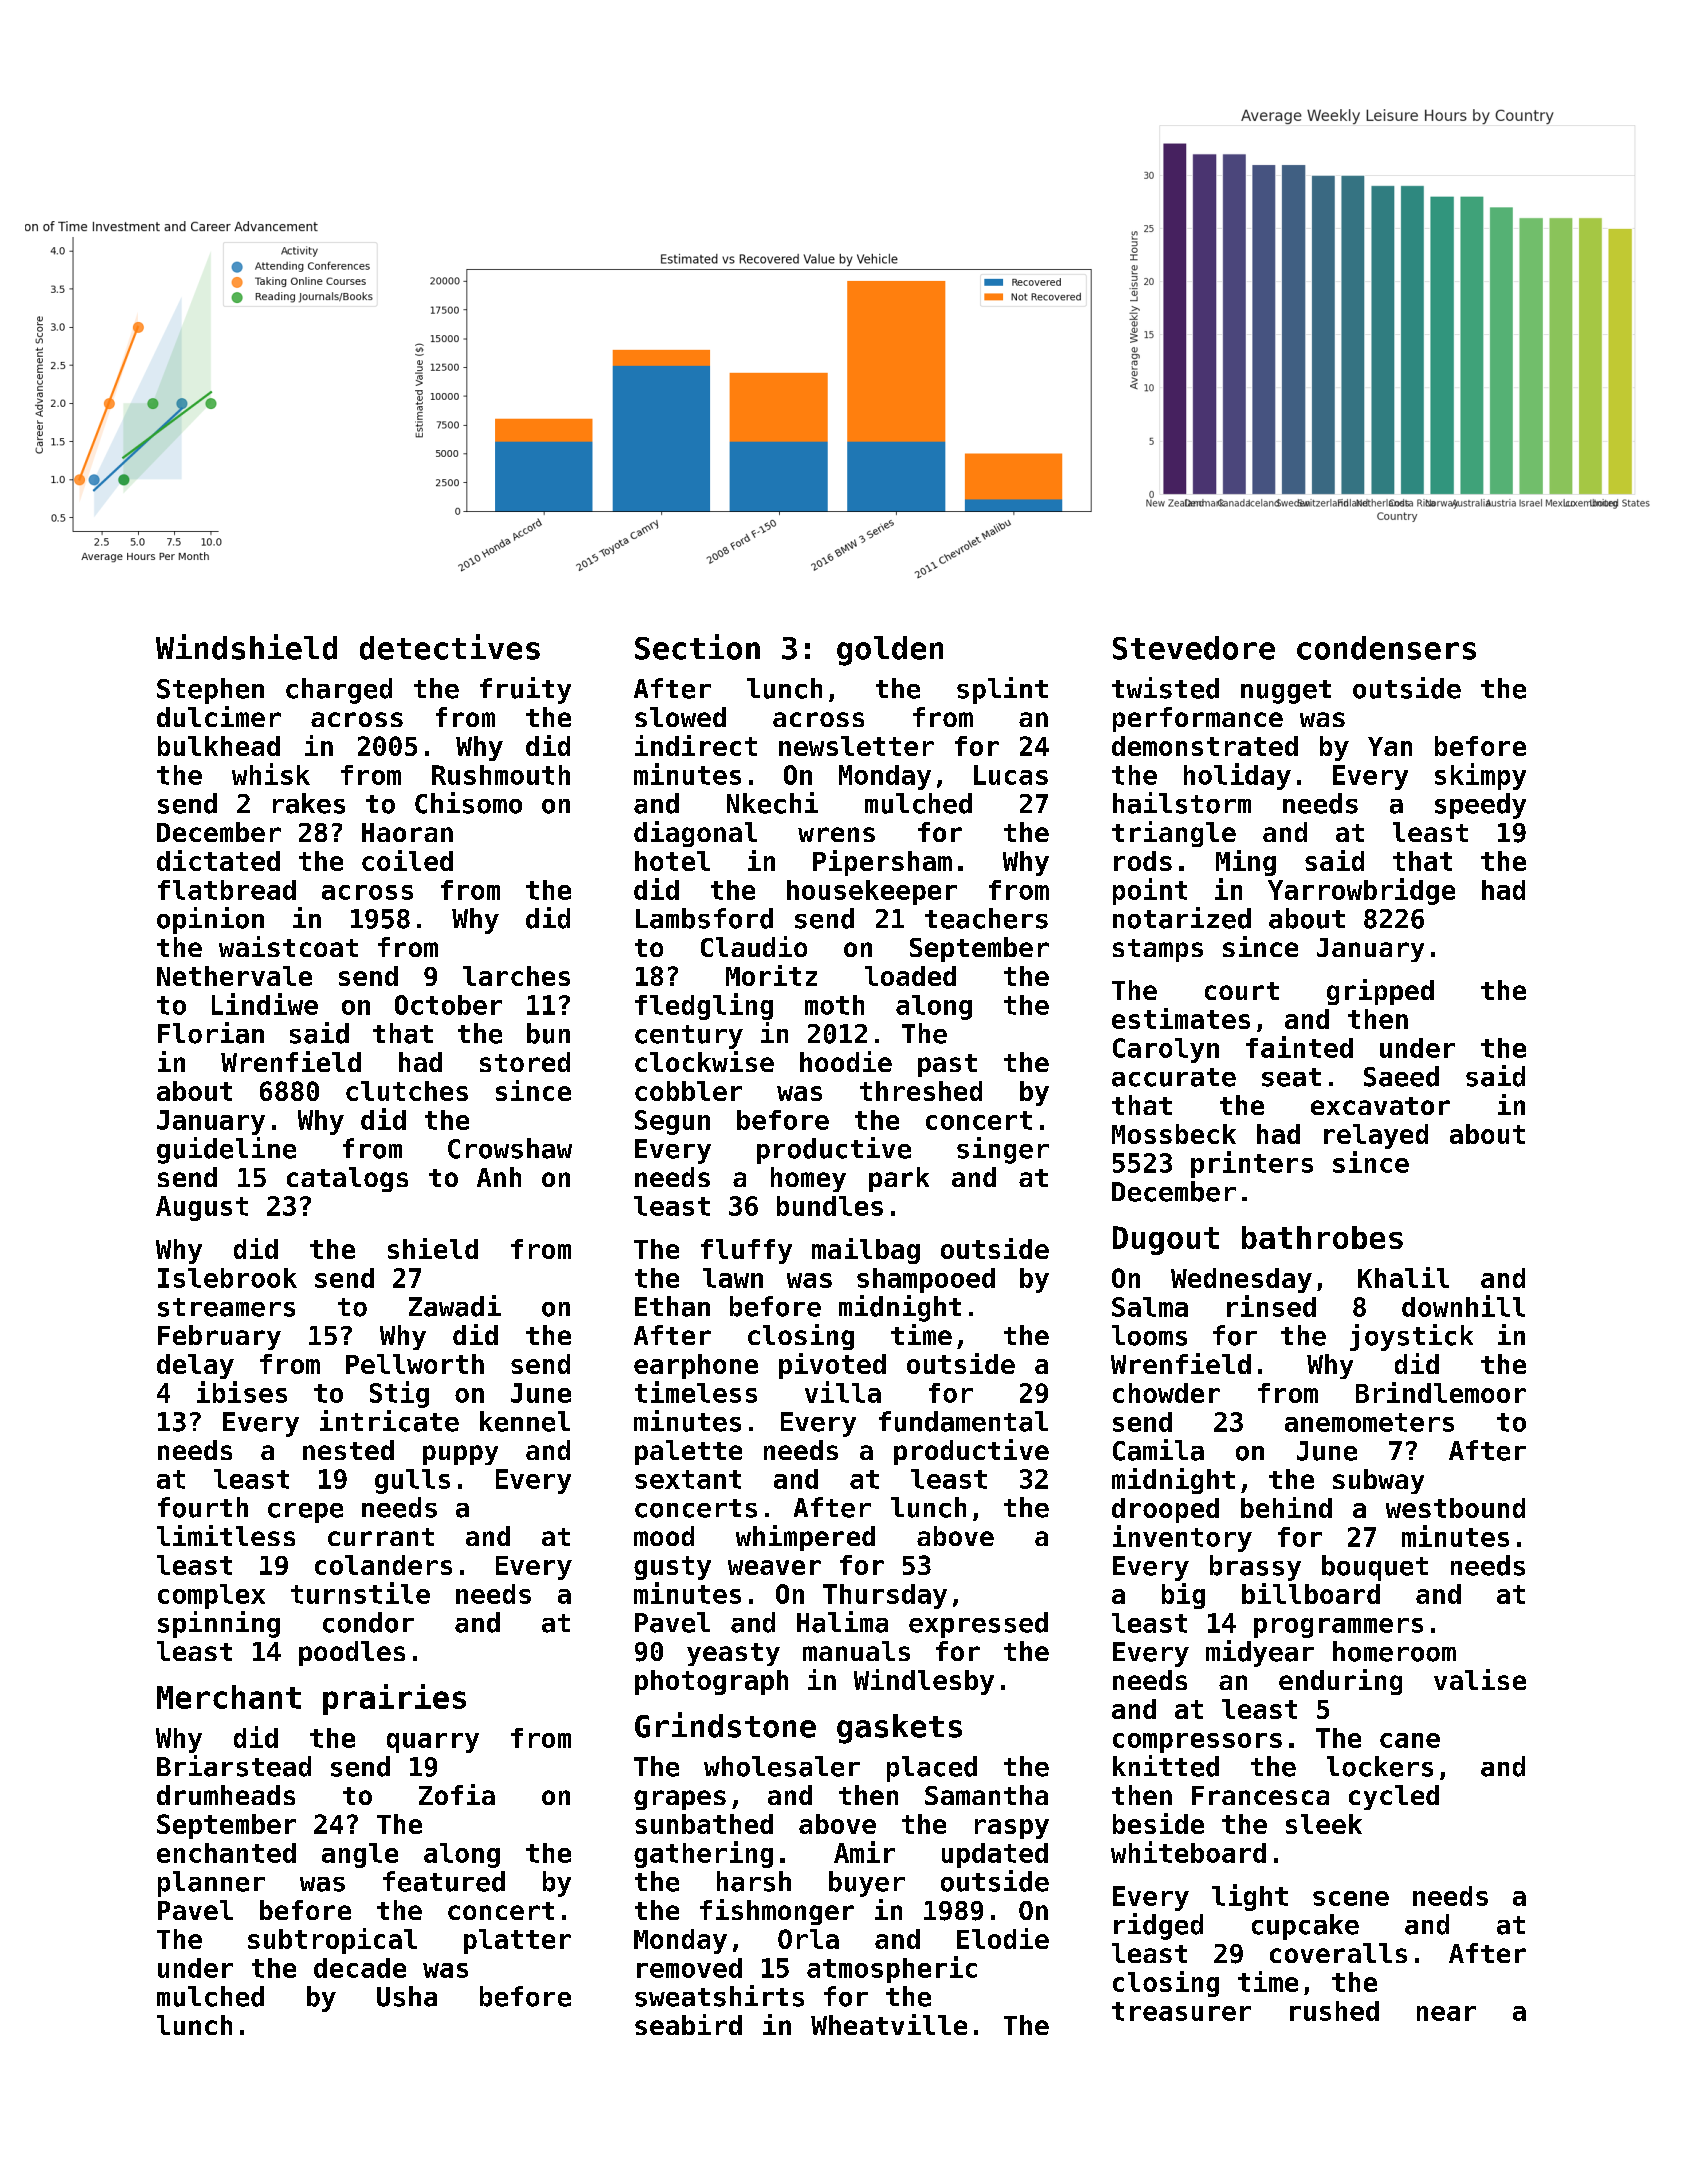 The width and height of the image is (1683, 2178). Describe the element at coordinates (450, 647) in the image. I see `detectives` at that location.
